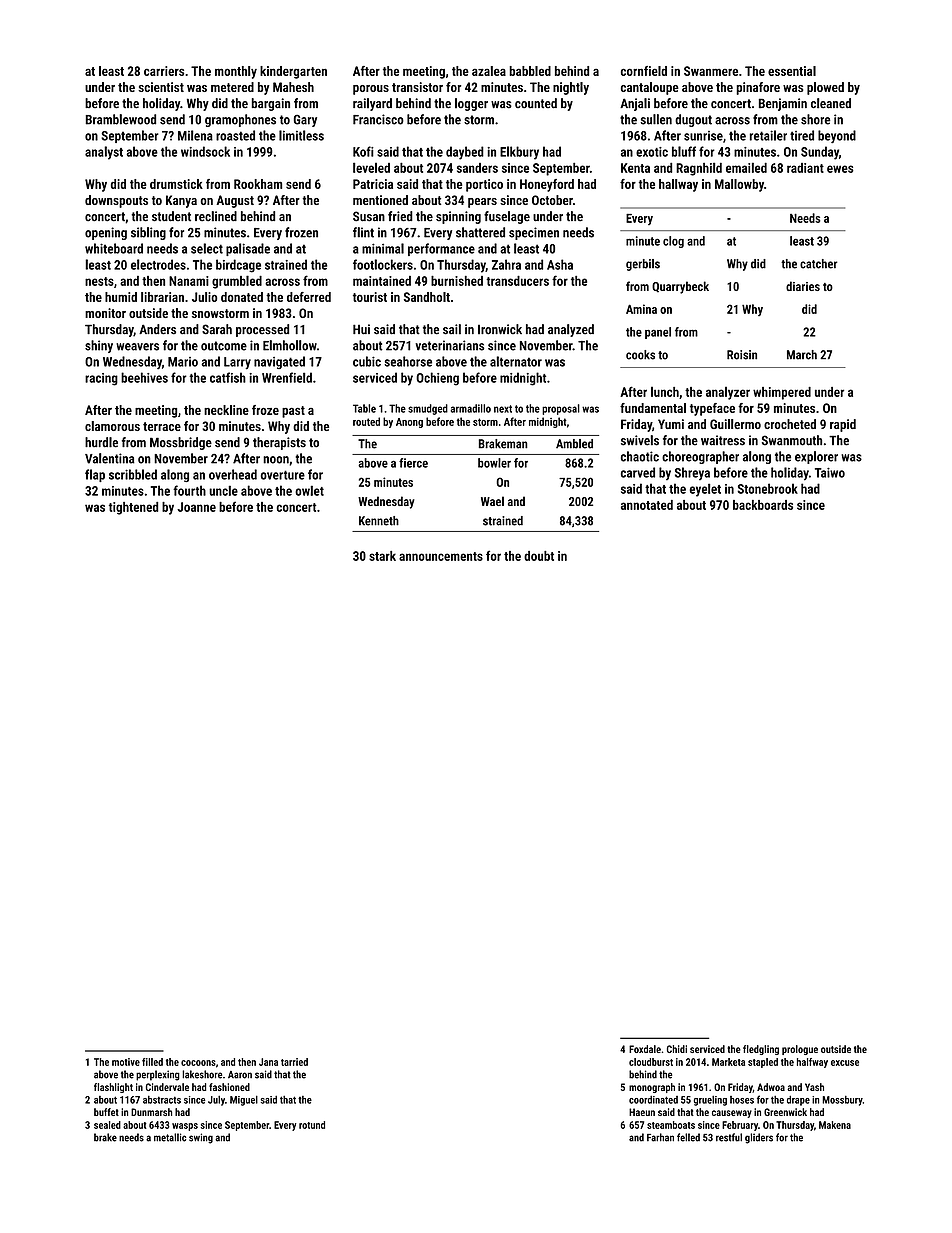 The image size is (952, 1233). What do you see at coordinates (441, 556) in the screenshot?
I see `announcements` at bounding box center [441, 556].
